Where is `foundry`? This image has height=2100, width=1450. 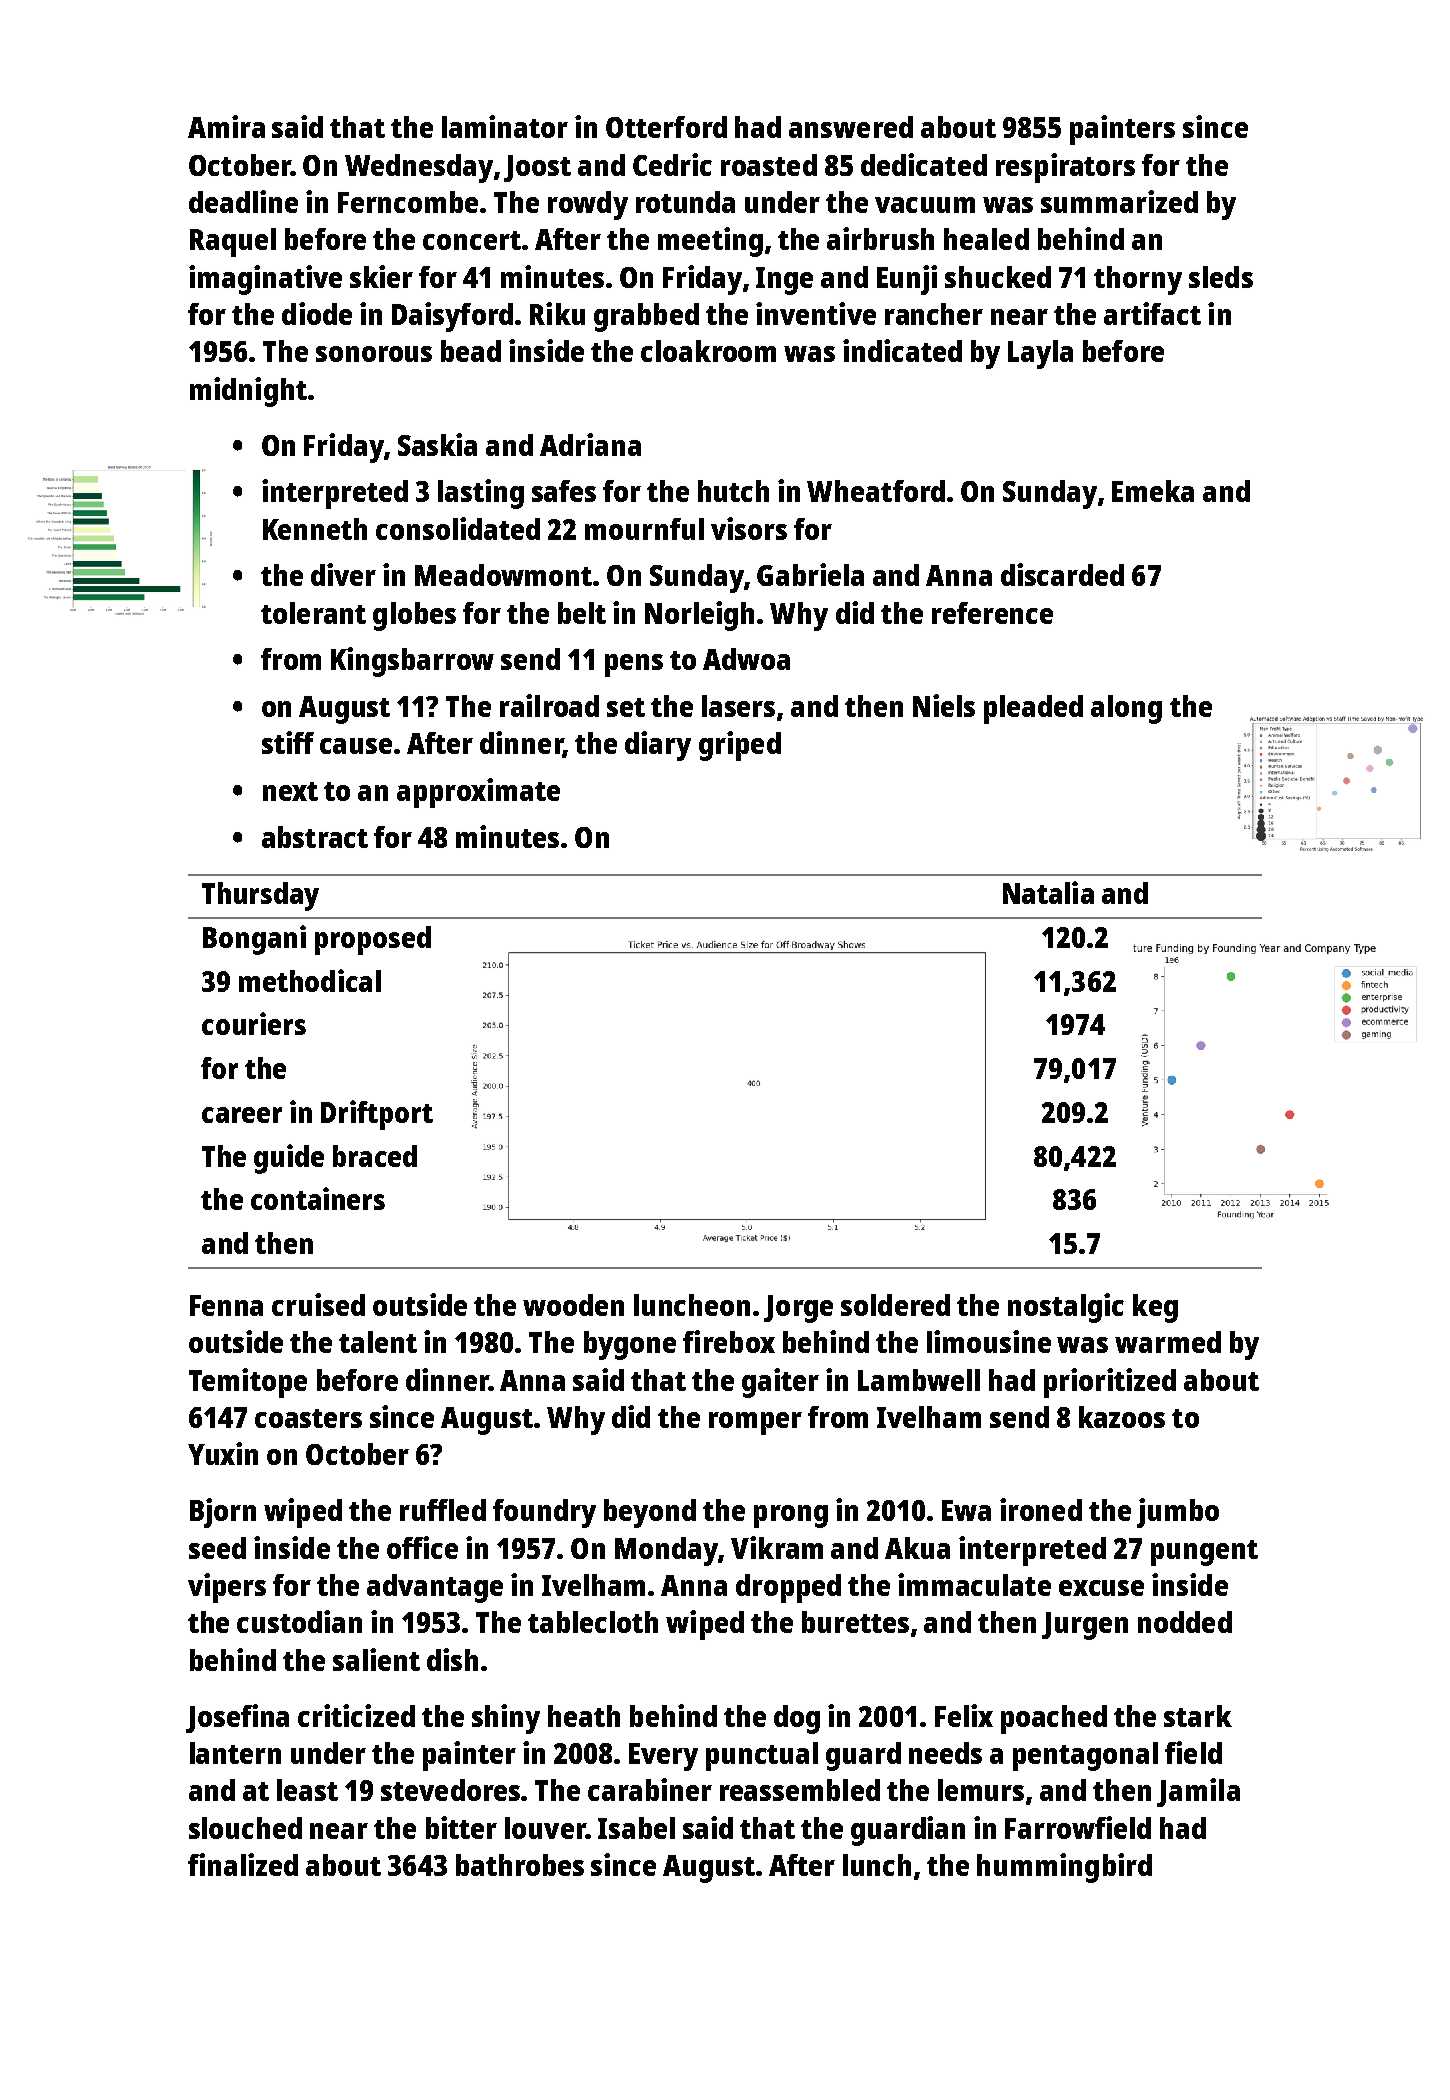
foundry is located at coordinates (544, 1513).
